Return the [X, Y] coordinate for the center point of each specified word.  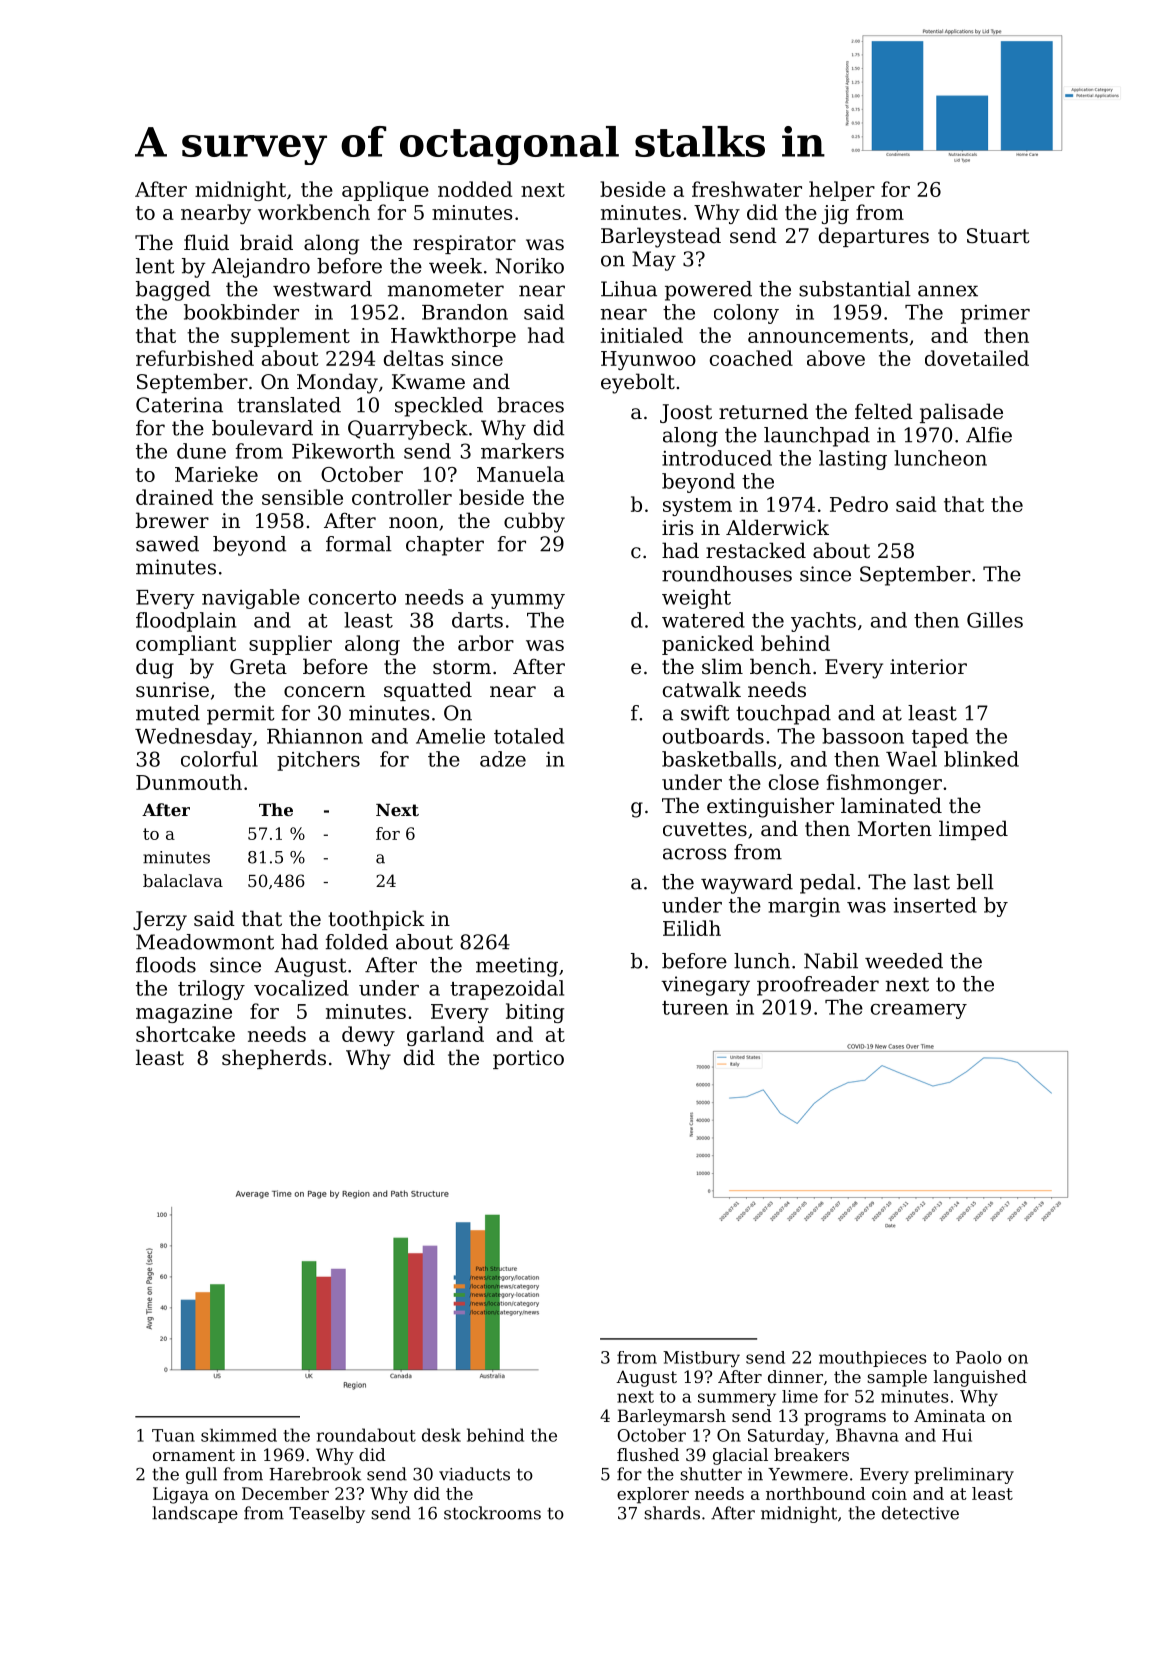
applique [385, 191]
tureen [695, 1008]
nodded [475, 189]
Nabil [831, 961]
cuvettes [705, 829]
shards [672, 1513]
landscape [195, 1514]
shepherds [274, 1059]
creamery [919, 1011]
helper [842, 191]
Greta [258, 667]
